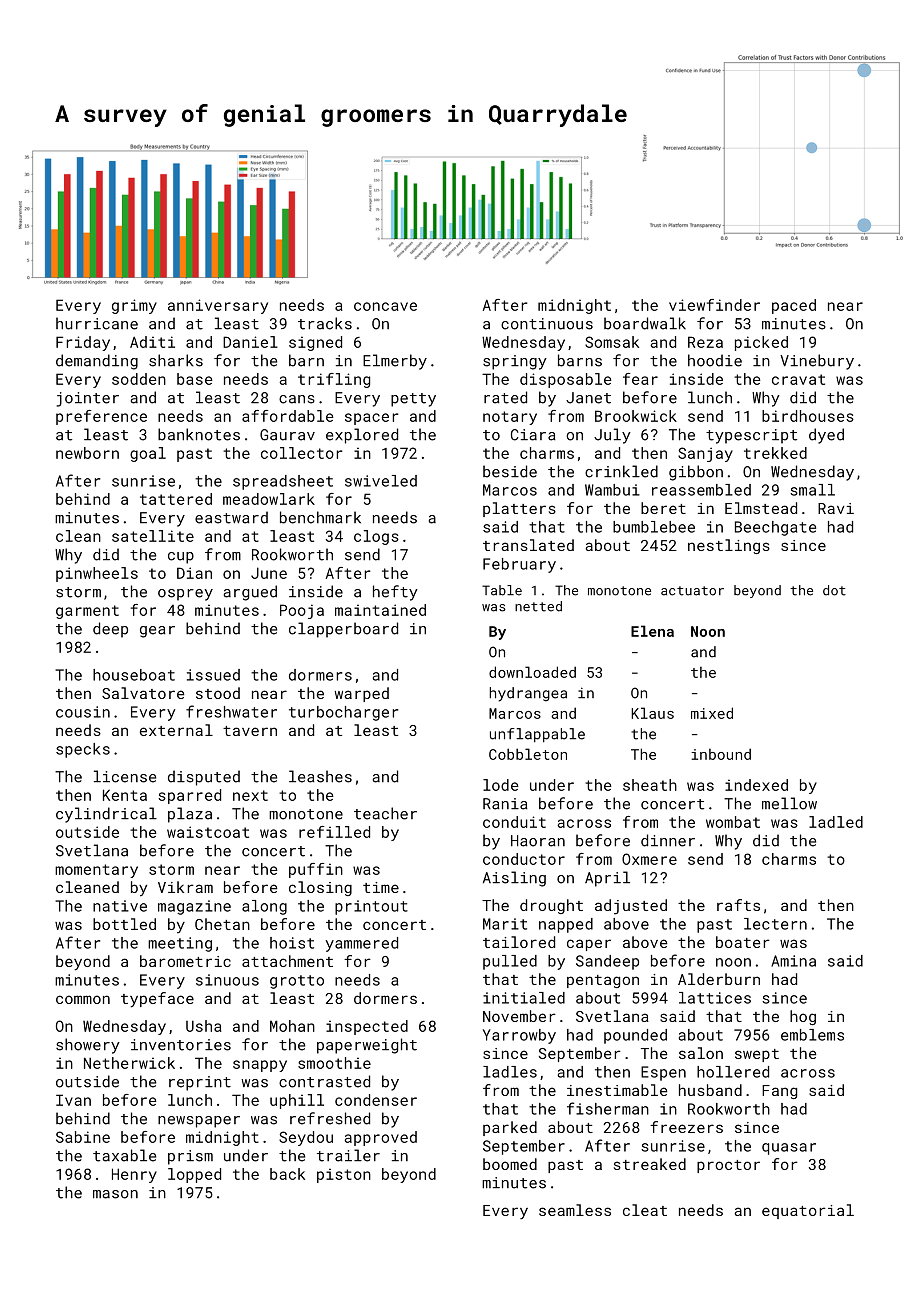 The image size is (924, 1308). What do you see at coordinates (97, 323) in the page?
I see `hurricane` at bounding box center [97, 323].
